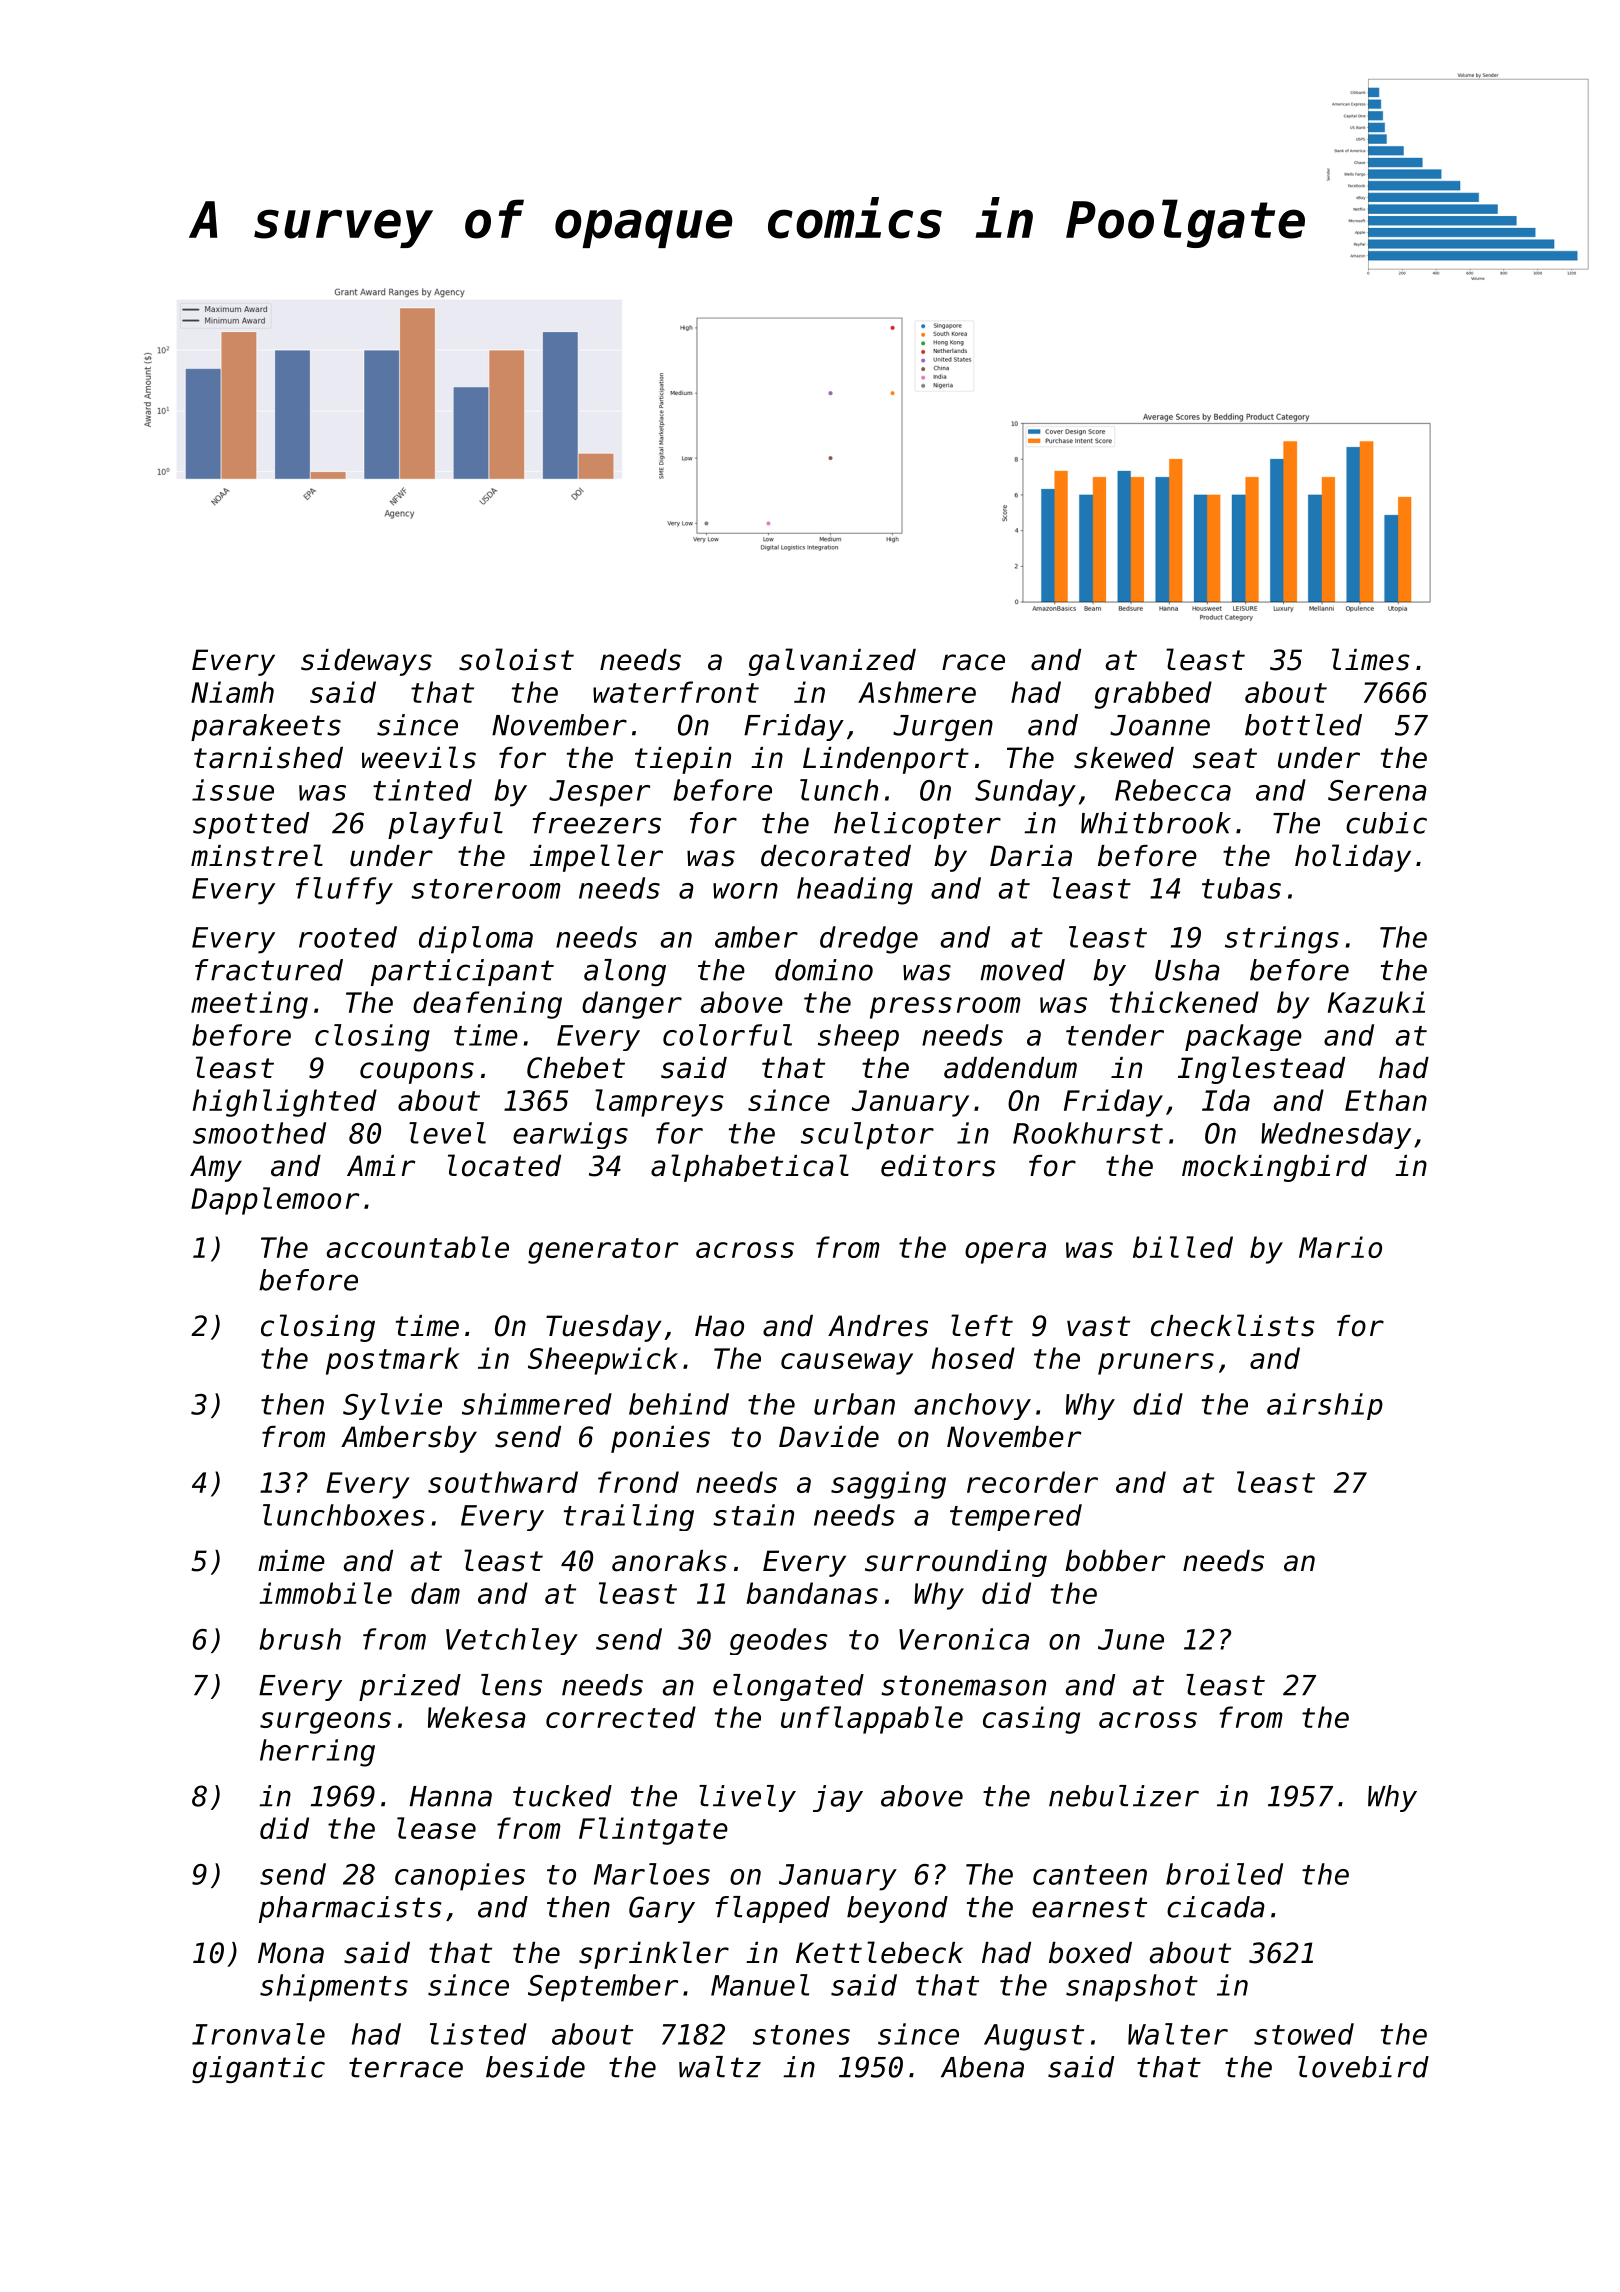 This screenshot has height=2292, width=1620. Describe the element at coordinates (1386, 1100) in the screenshot. I see `Ethan` at that location.
